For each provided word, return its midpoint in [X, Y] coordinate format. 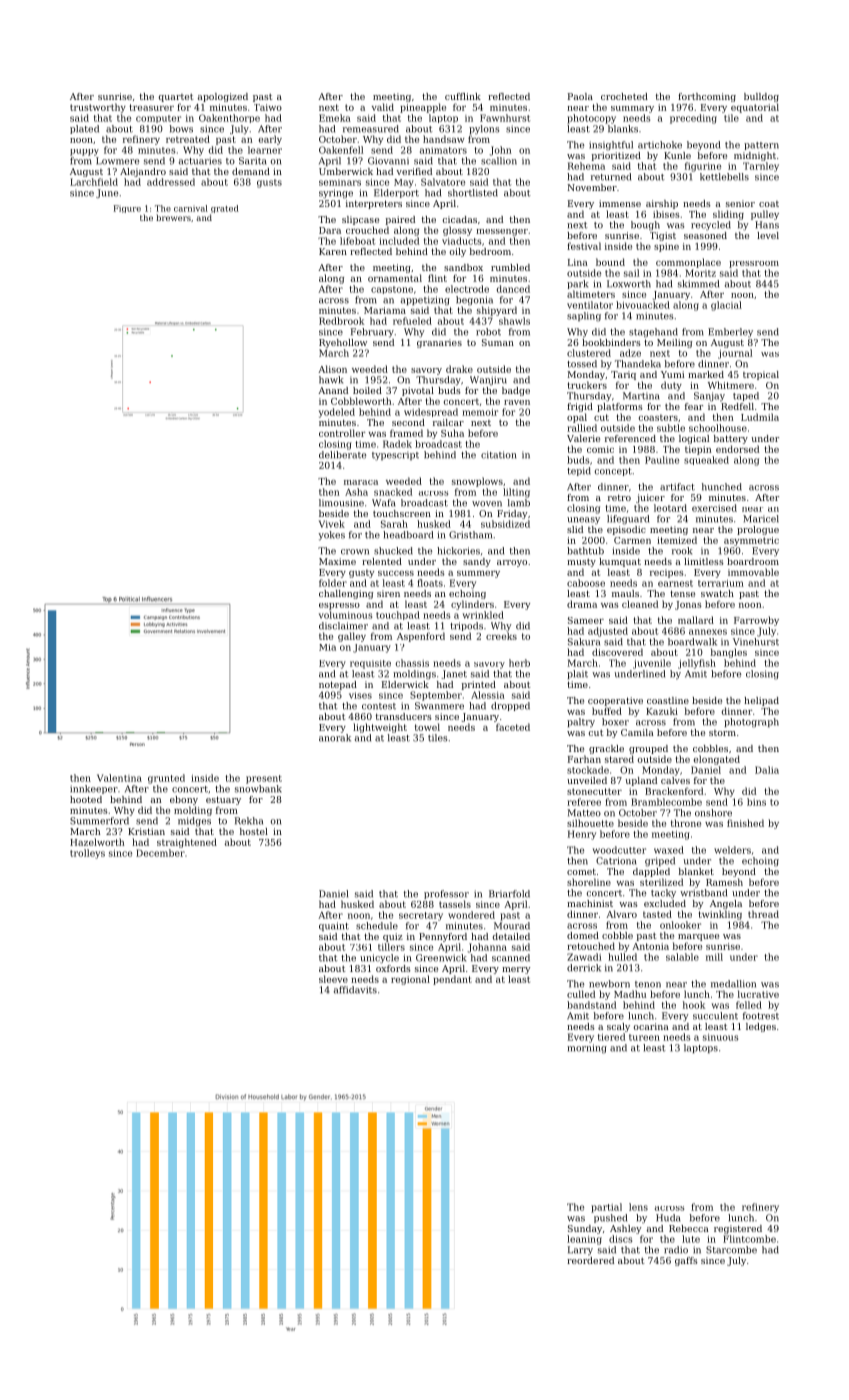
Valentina [119, 778]
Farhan [584, 759]
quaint [334, 926]
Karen [333, 251]
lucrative [758, 994]
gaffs [686, 1261]
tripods [466, 626]
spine [666, 247]
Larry [580, 1251]
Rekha [249, 821]
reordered [590, 1260]
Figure [127, 209]
